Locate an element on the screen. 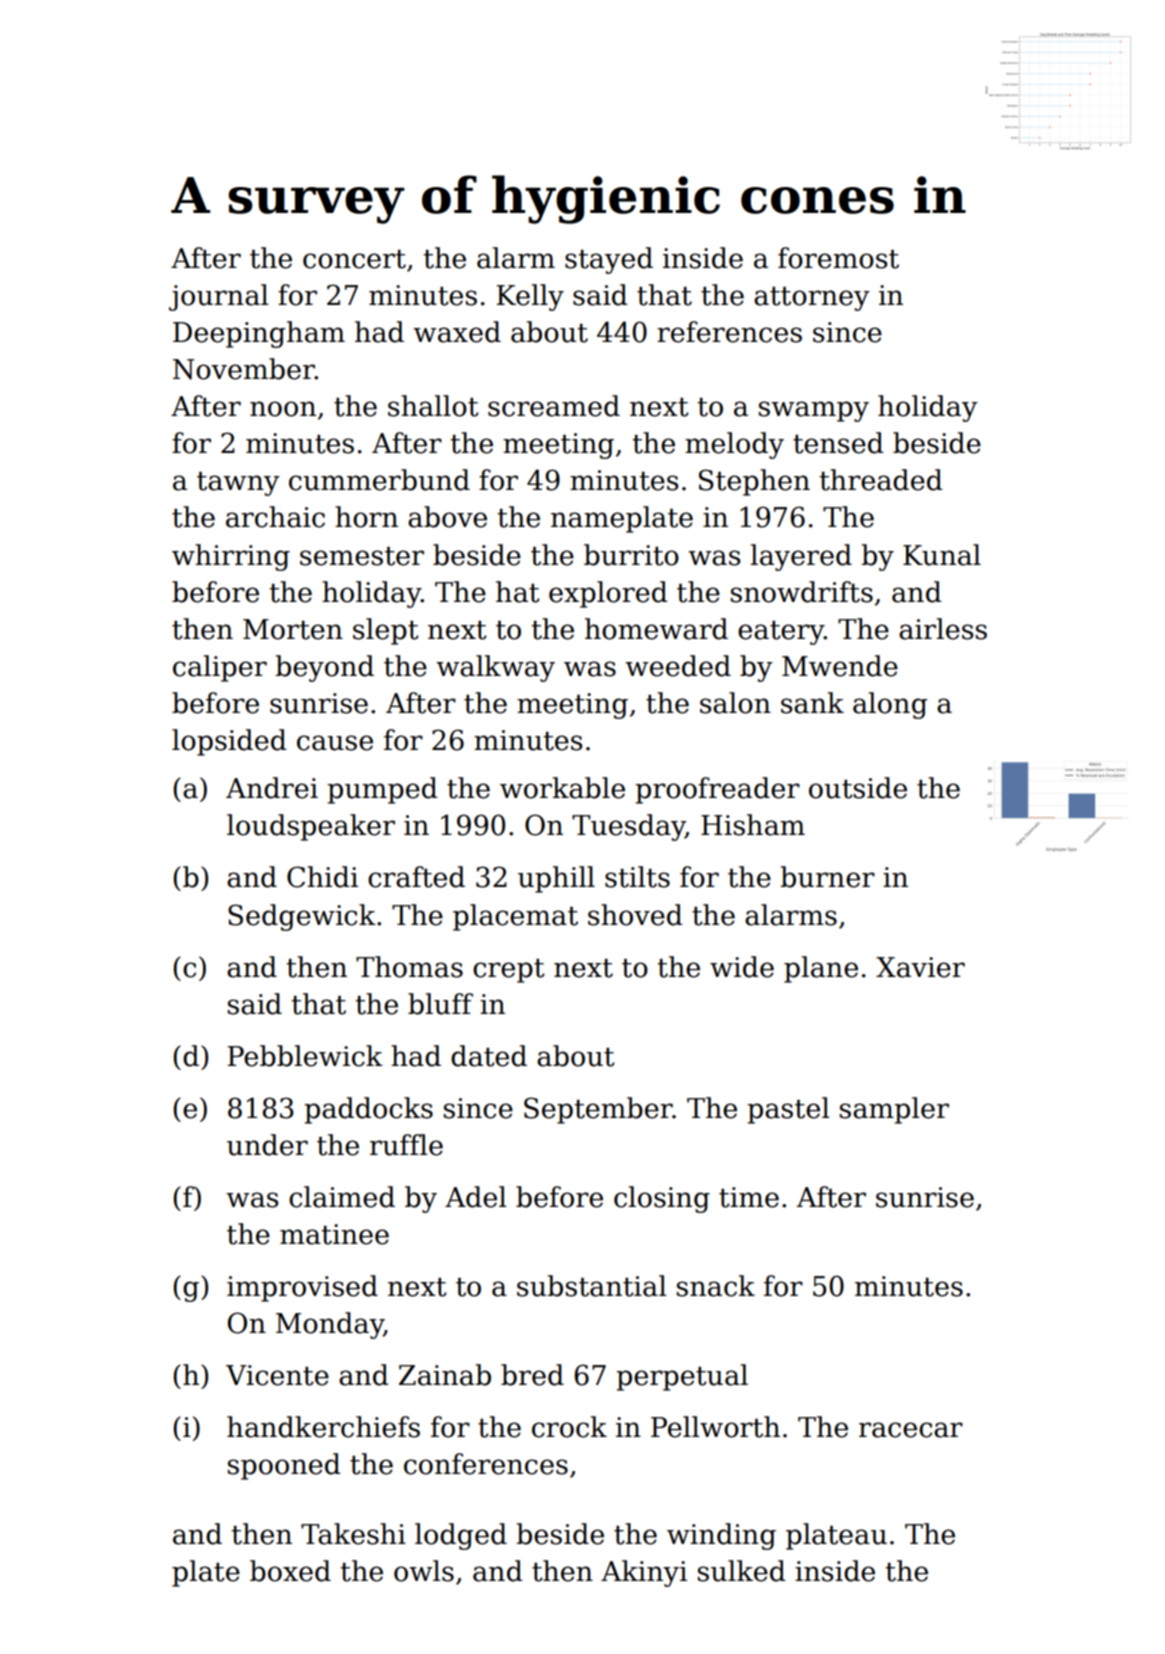 This screenshot has height=1654, width=1165. boxed is located at coordinates (290, 1571).
